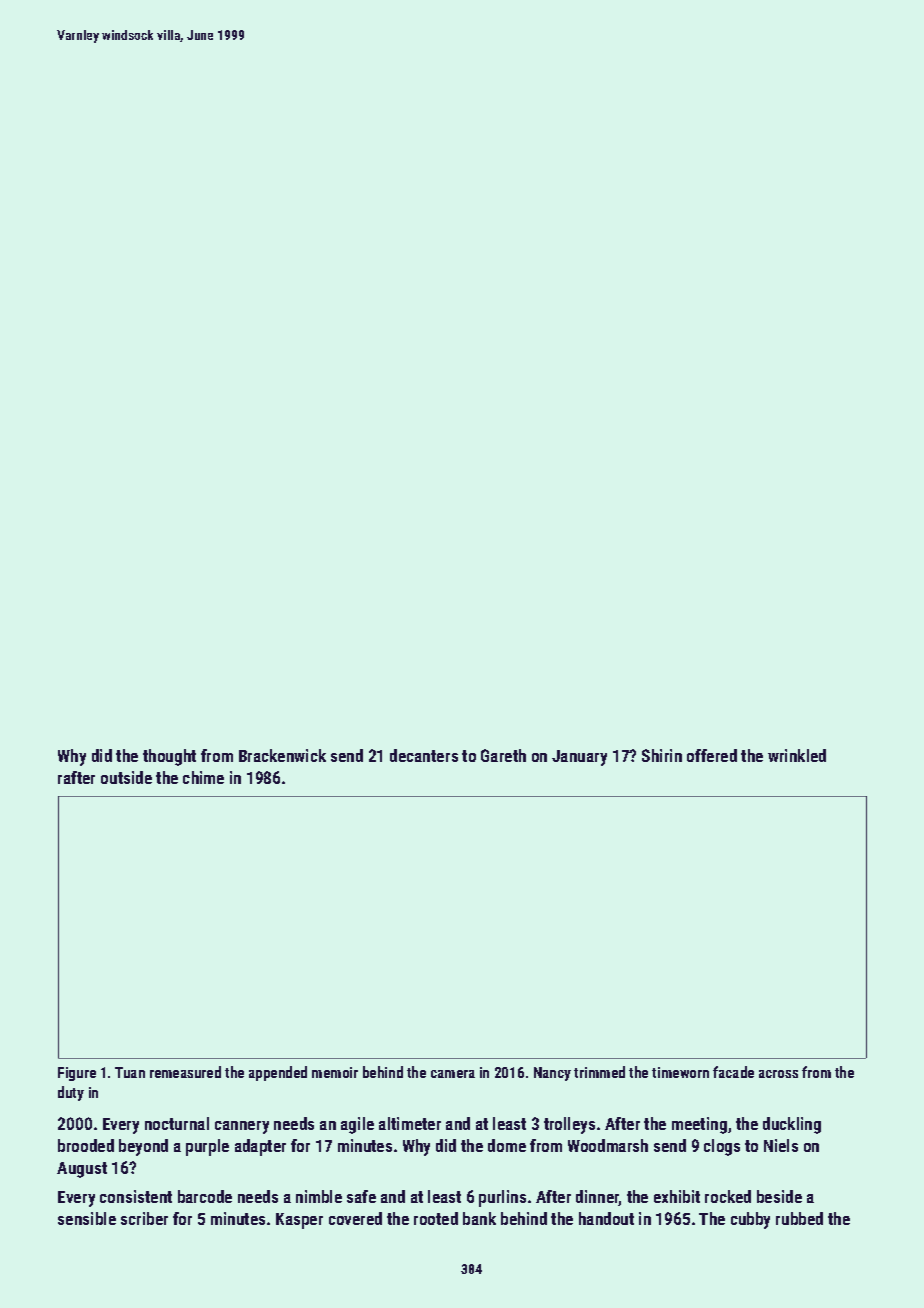 The image size is (924, 1308). I want to click on thought, so click(169, 757).
